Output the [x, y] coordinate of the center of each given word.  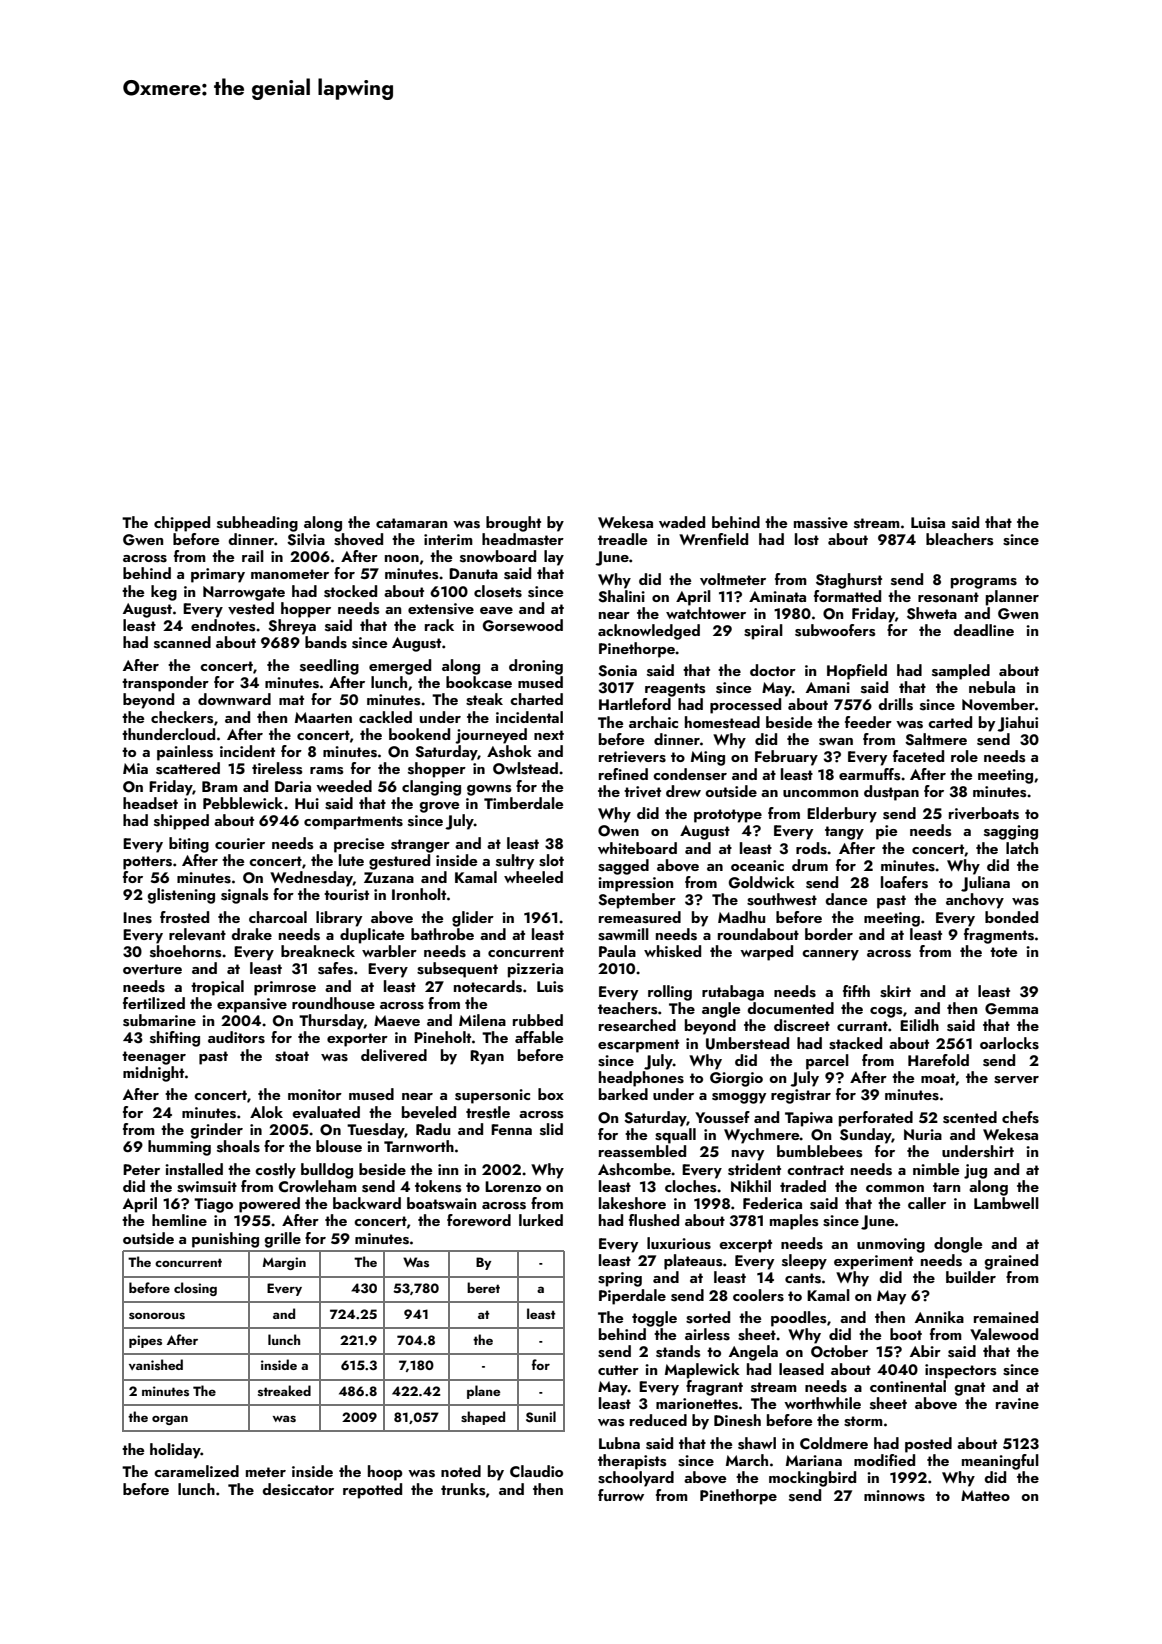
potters [147, 863]
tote [1003, 952]
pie [886, 832]
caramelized [196, 1471]
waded [682, 522]
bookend [419, 734]
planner [1012, 598]
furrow [621, 1495]
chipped [182, 524]
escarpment [638, 1046]
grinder [216, 1131]
